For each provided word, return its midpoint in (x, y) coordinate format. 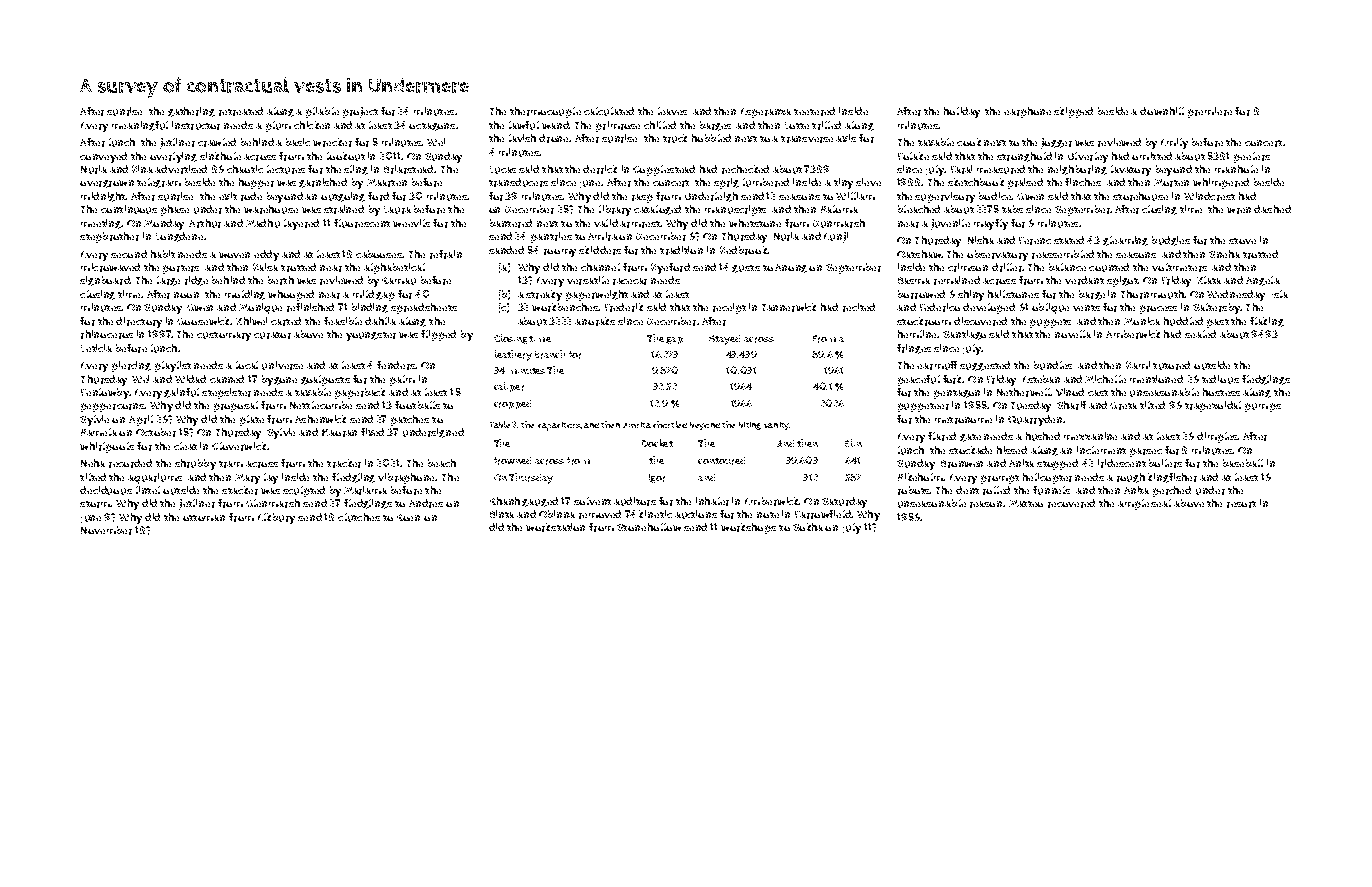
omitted (1152, 156)
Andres (426, 503)
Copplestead (664, 170)
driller (1007, 267)
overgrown (107, 184)
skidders (600, 250)
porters (181, 269)
